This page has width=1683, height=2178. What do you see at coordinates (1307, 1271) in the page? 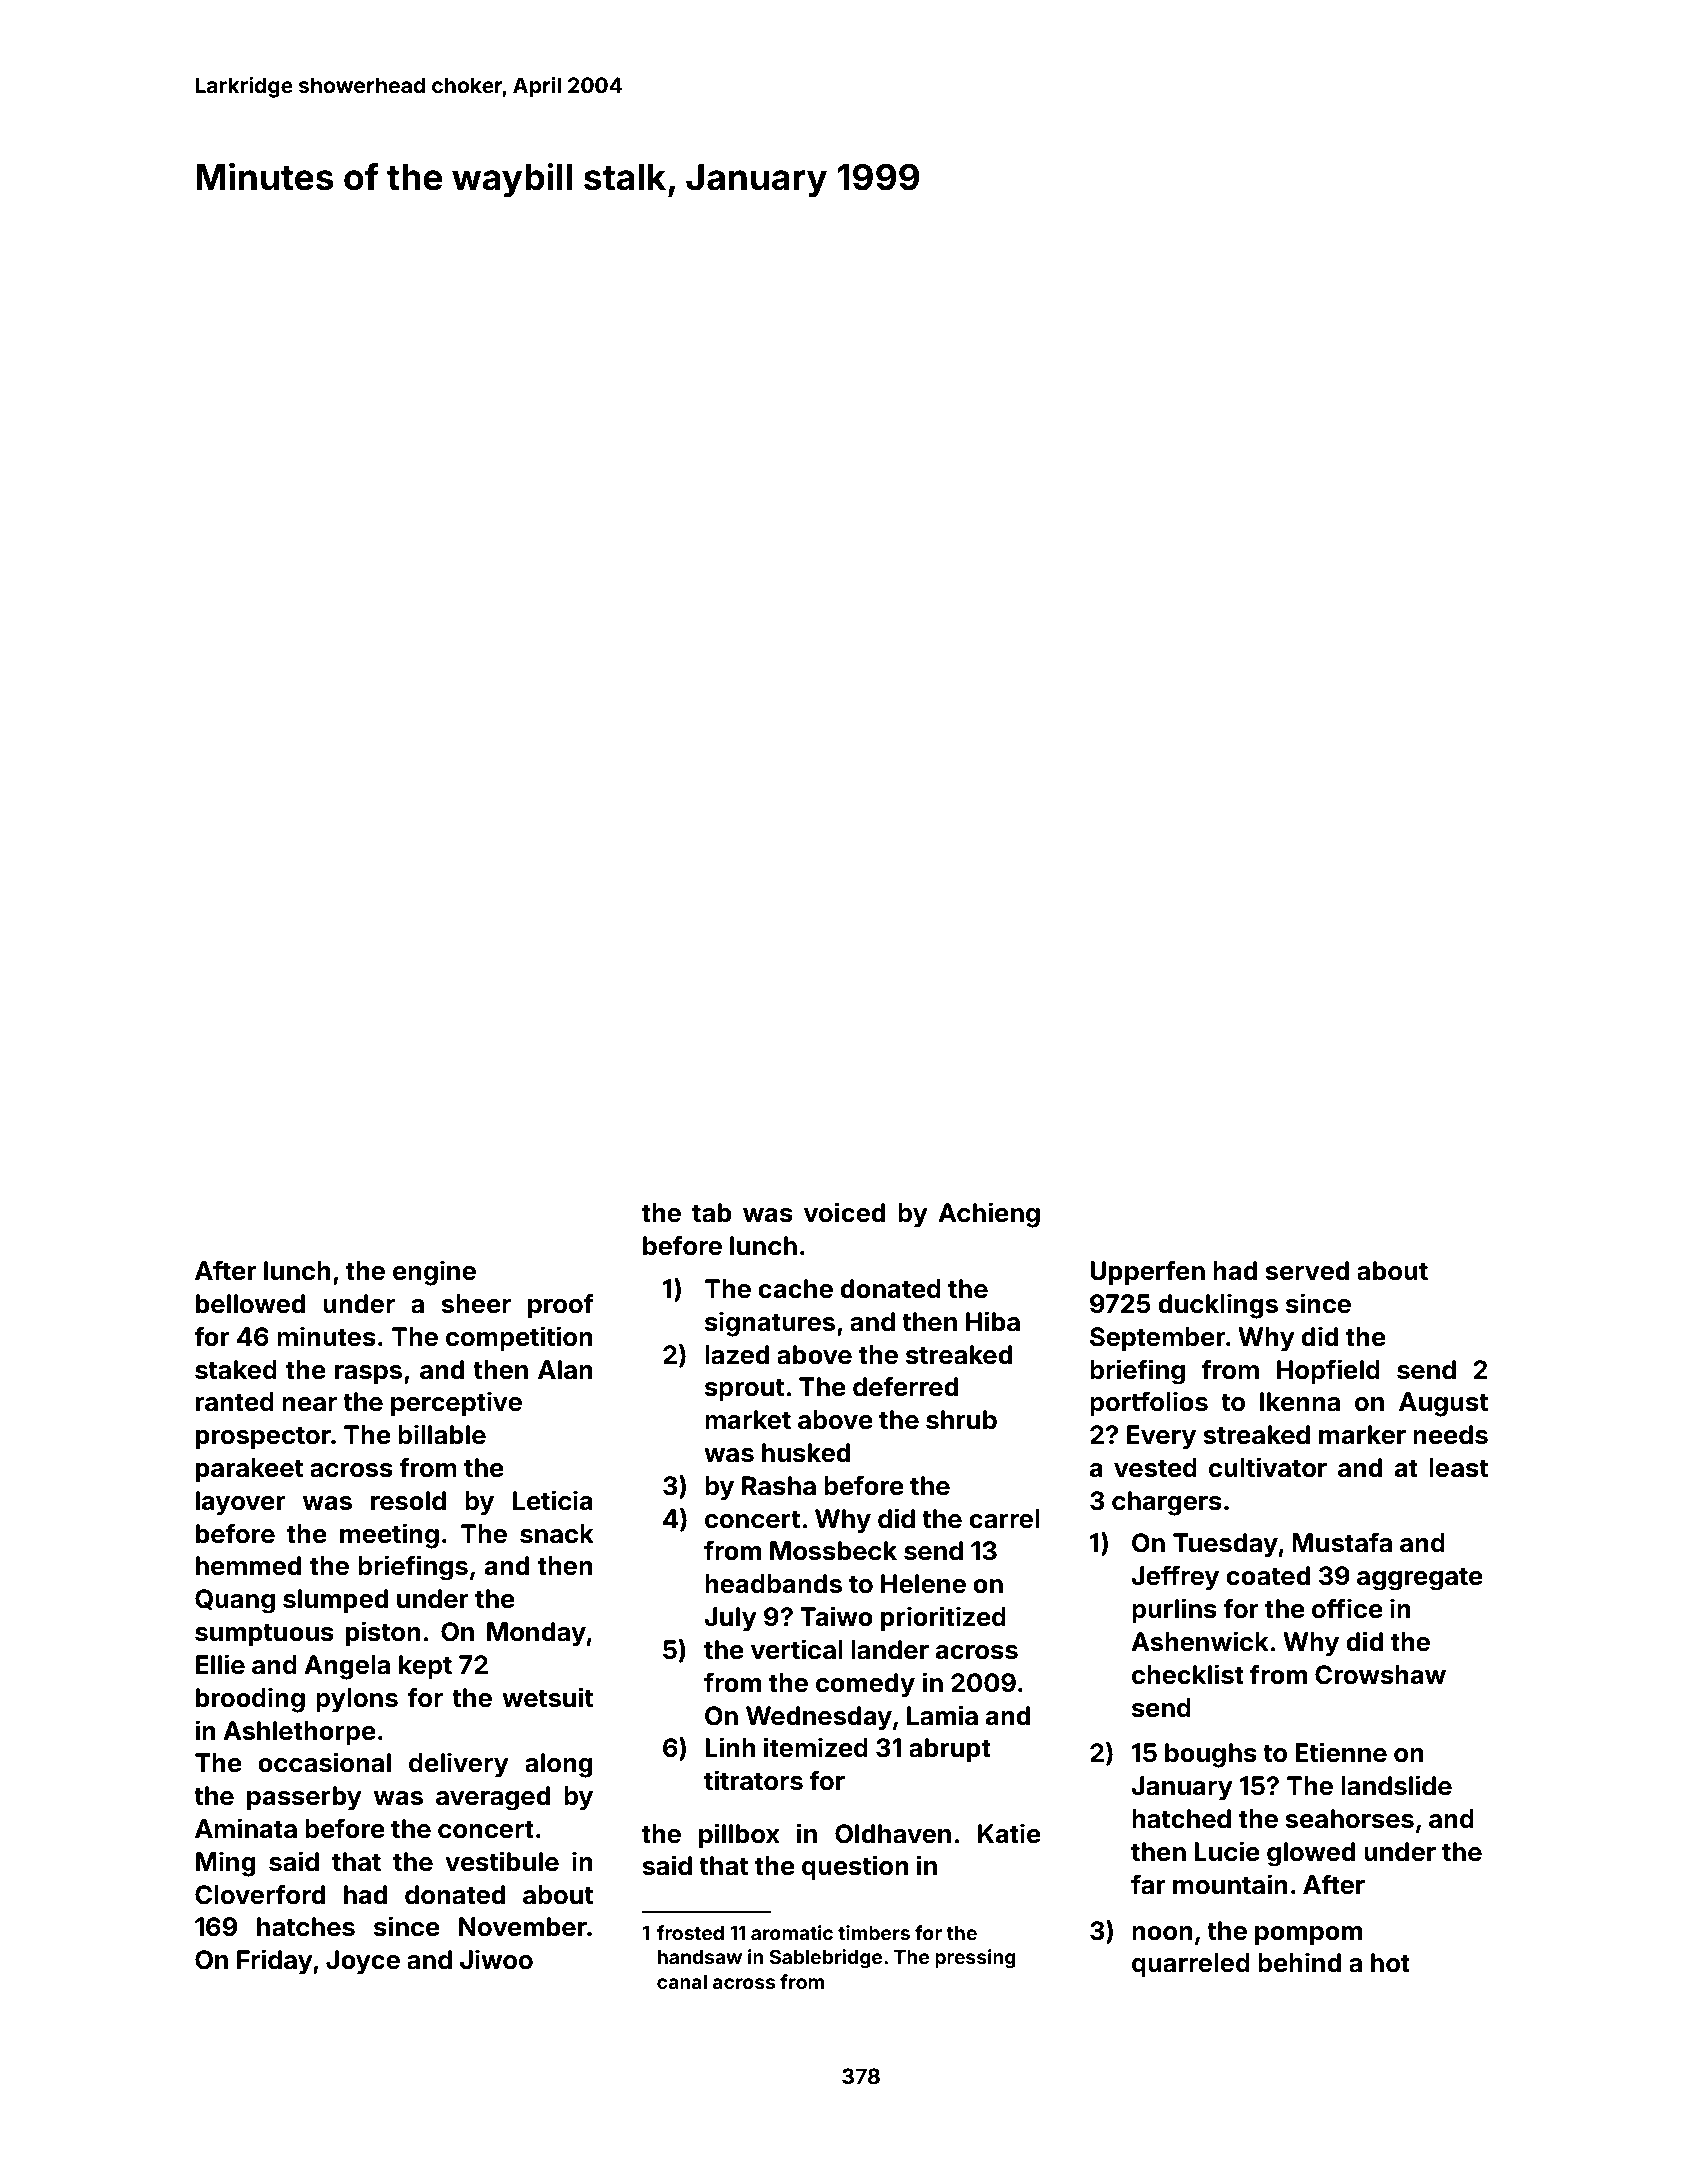
I see `served` at bounding box center [1307, 1271].
